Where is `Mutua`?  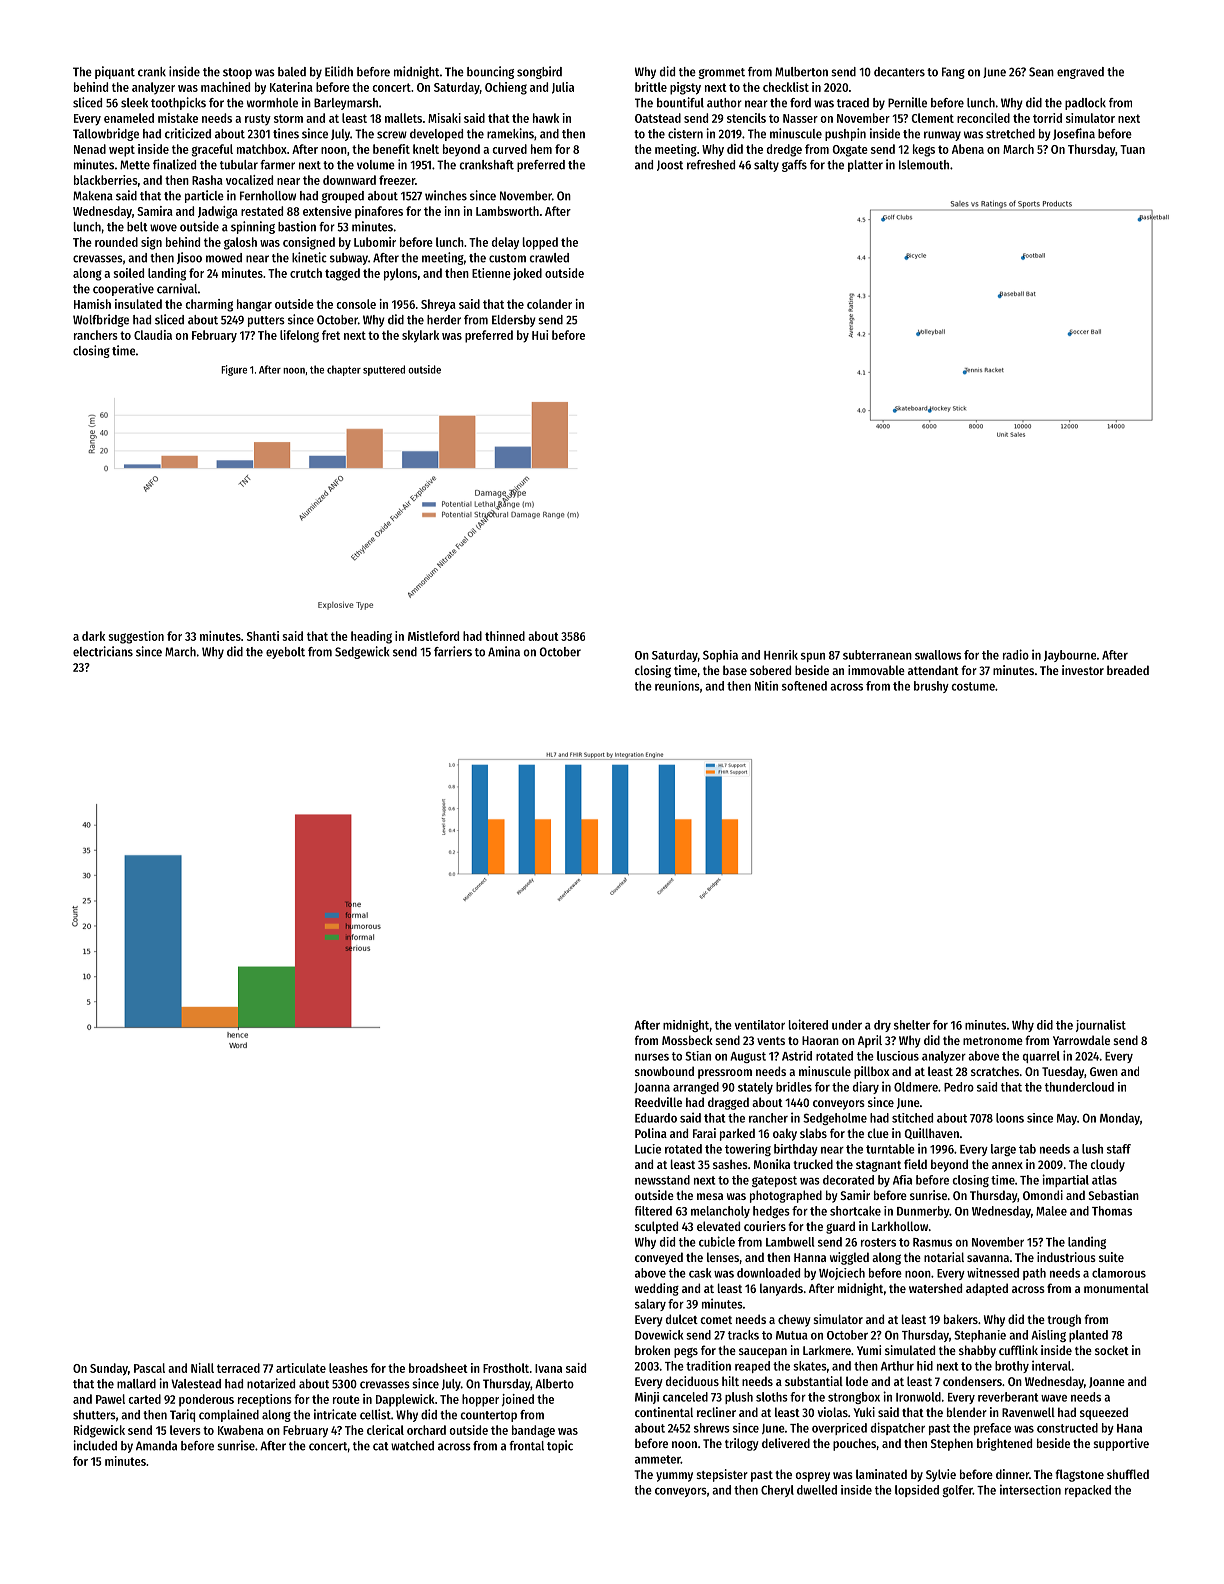 Mutua is located at coordinates (792, 1335).
